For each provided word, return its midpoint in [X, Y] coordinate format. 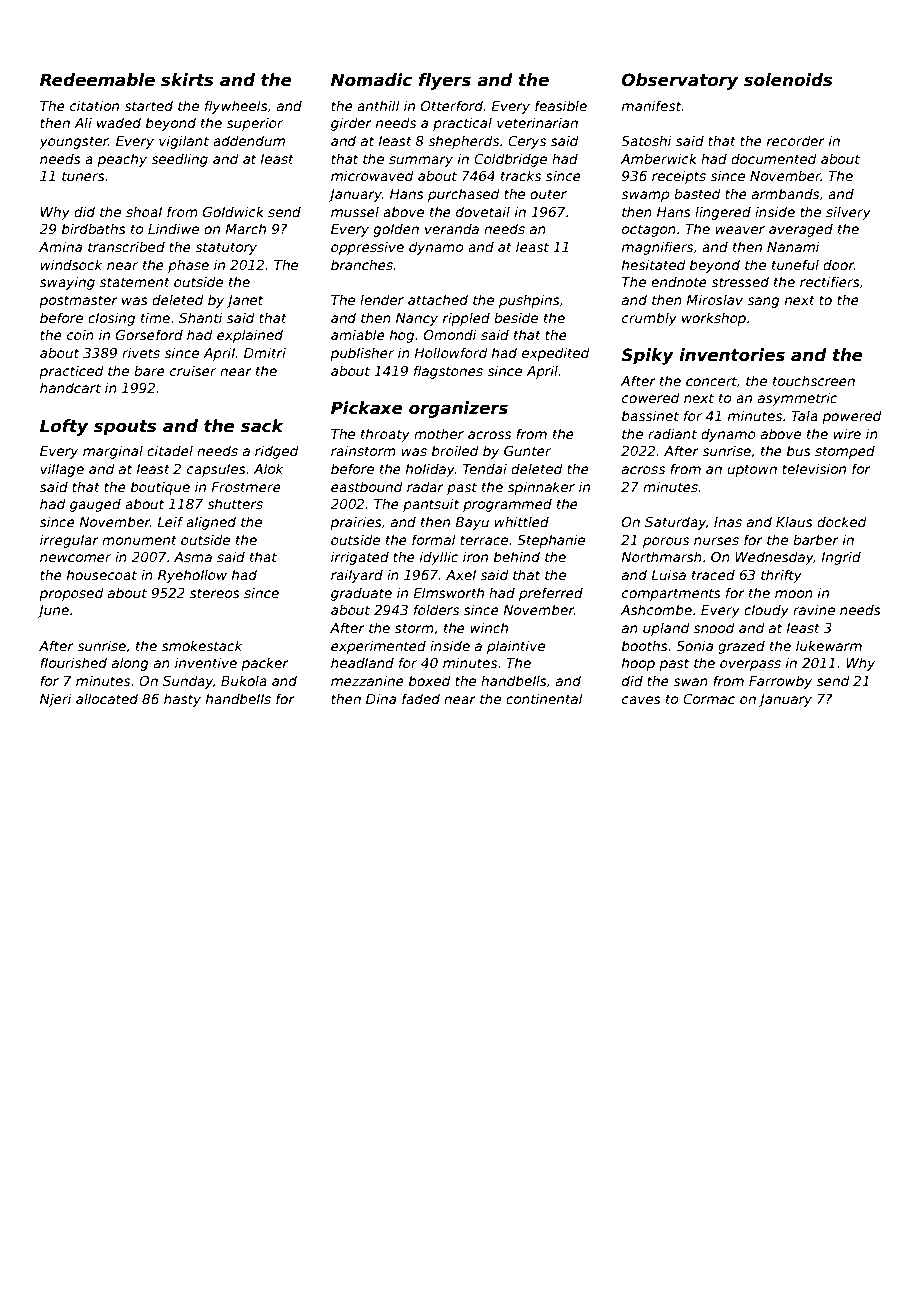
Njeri [56, 700]
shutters [235, 503]
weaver [740, 230]
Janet [244, 301]
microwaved [372, 175]
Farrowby [780, 682]
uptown [752, 470]
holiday [430, 470]
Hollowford [451, 352]
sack [262, 426]
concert [711, 381]
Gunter [527, 451]
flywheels [236, 107]
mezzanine [367, 680]
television [814, 468]
